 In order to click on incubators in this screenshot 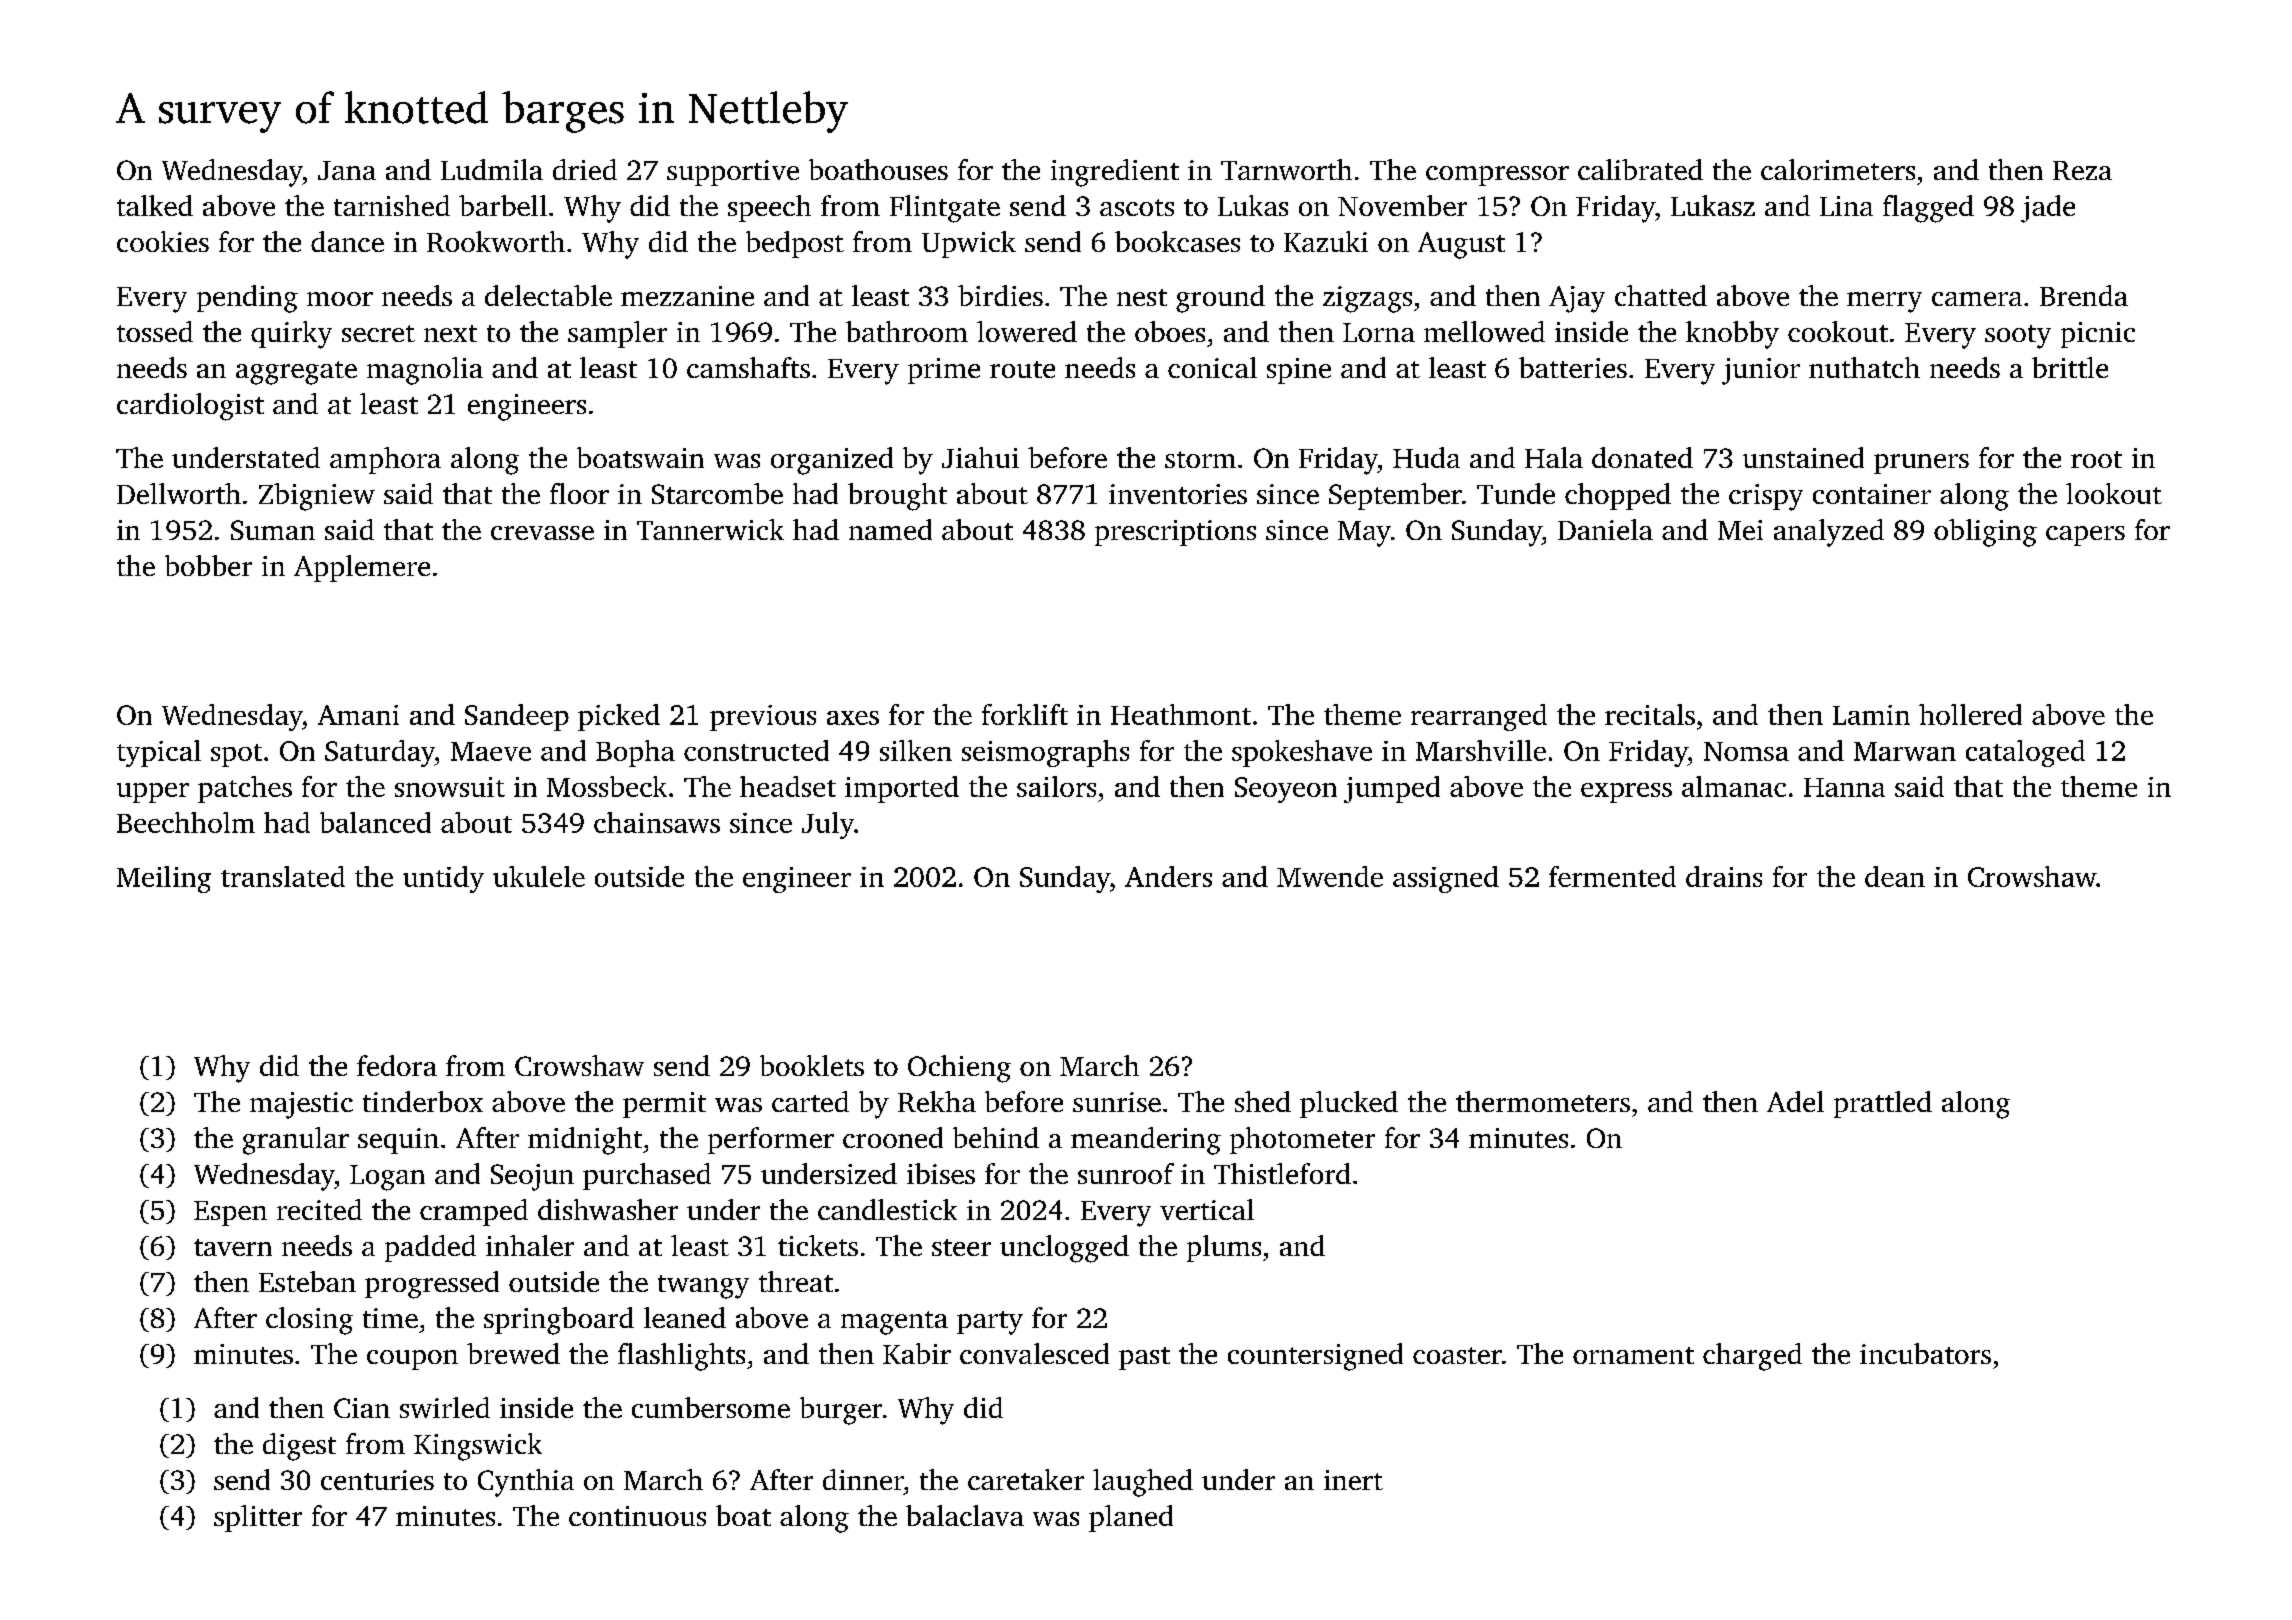, I will do `click(1925, 1353)`.
